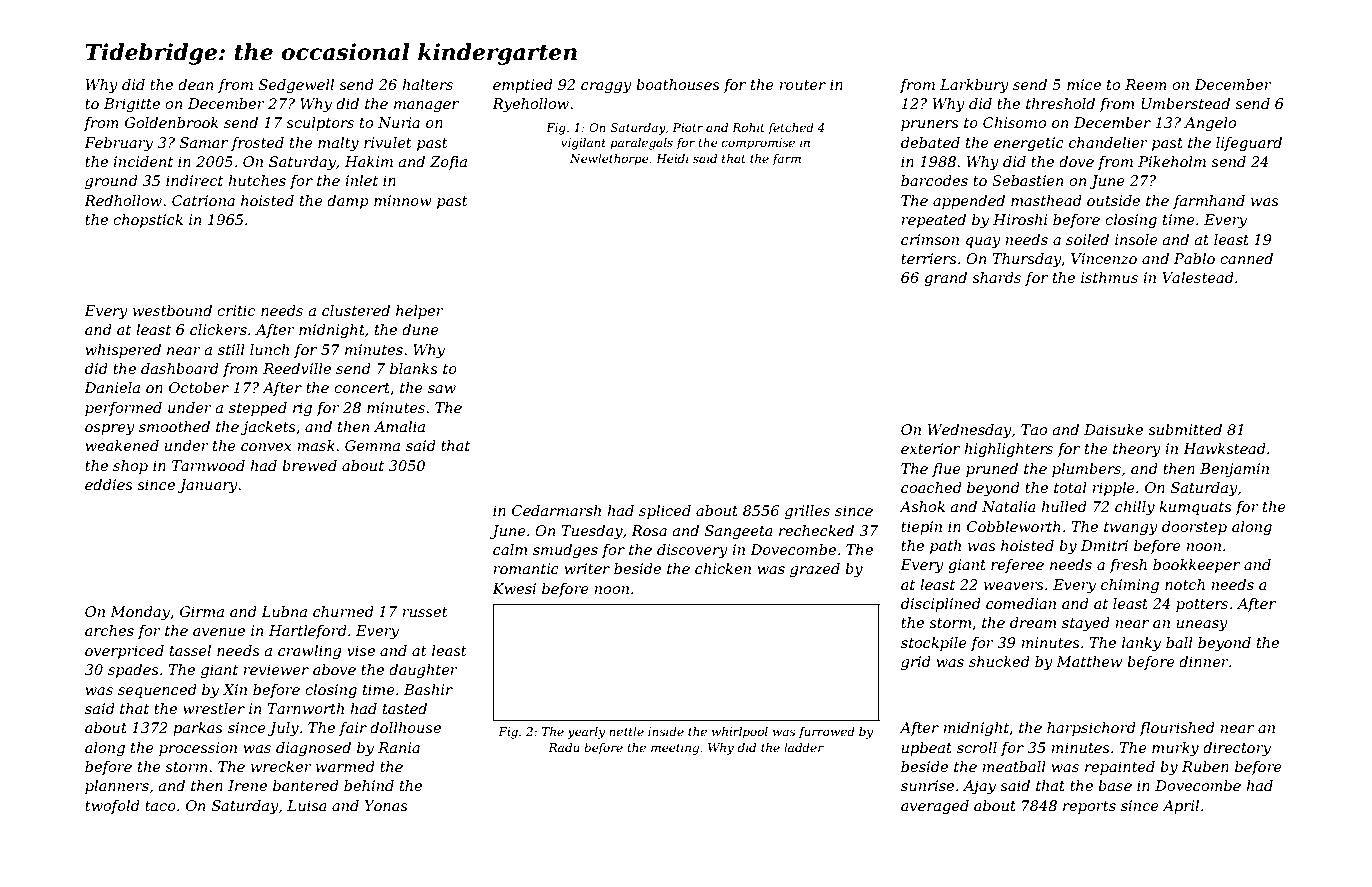 The height and width of the screenshot is (887, 1372). Describe the element at coordinates (109, 484) in the screenshot. I see `eddies` at that location.
